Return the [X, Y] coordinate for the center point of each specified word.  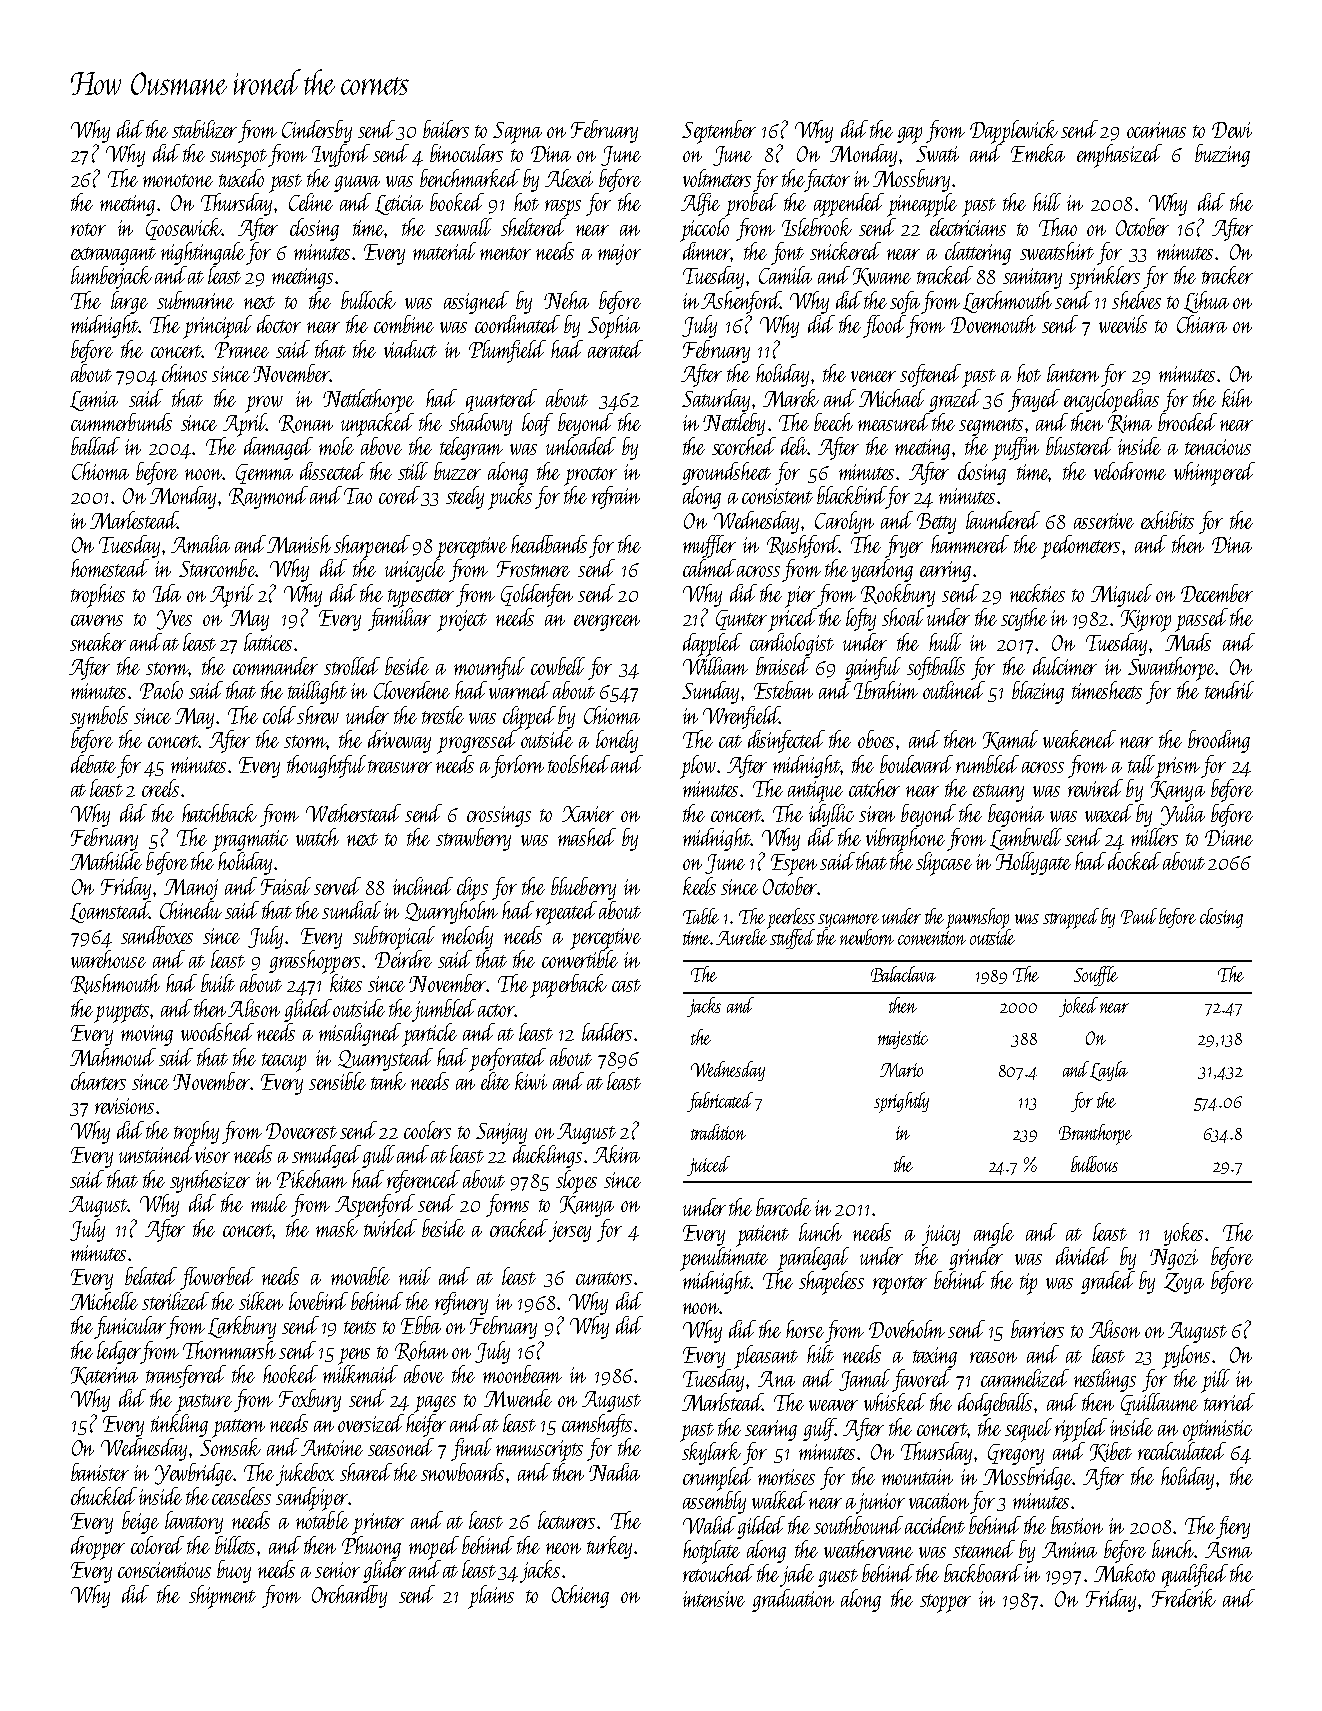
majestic [903, 1040]
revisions [124, 1106]
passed [1201, 620]
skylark [711, 1453]
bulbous [1094, 1164]
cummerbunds [121, 422]
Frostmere [533, 569]
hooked [290, 1374]
